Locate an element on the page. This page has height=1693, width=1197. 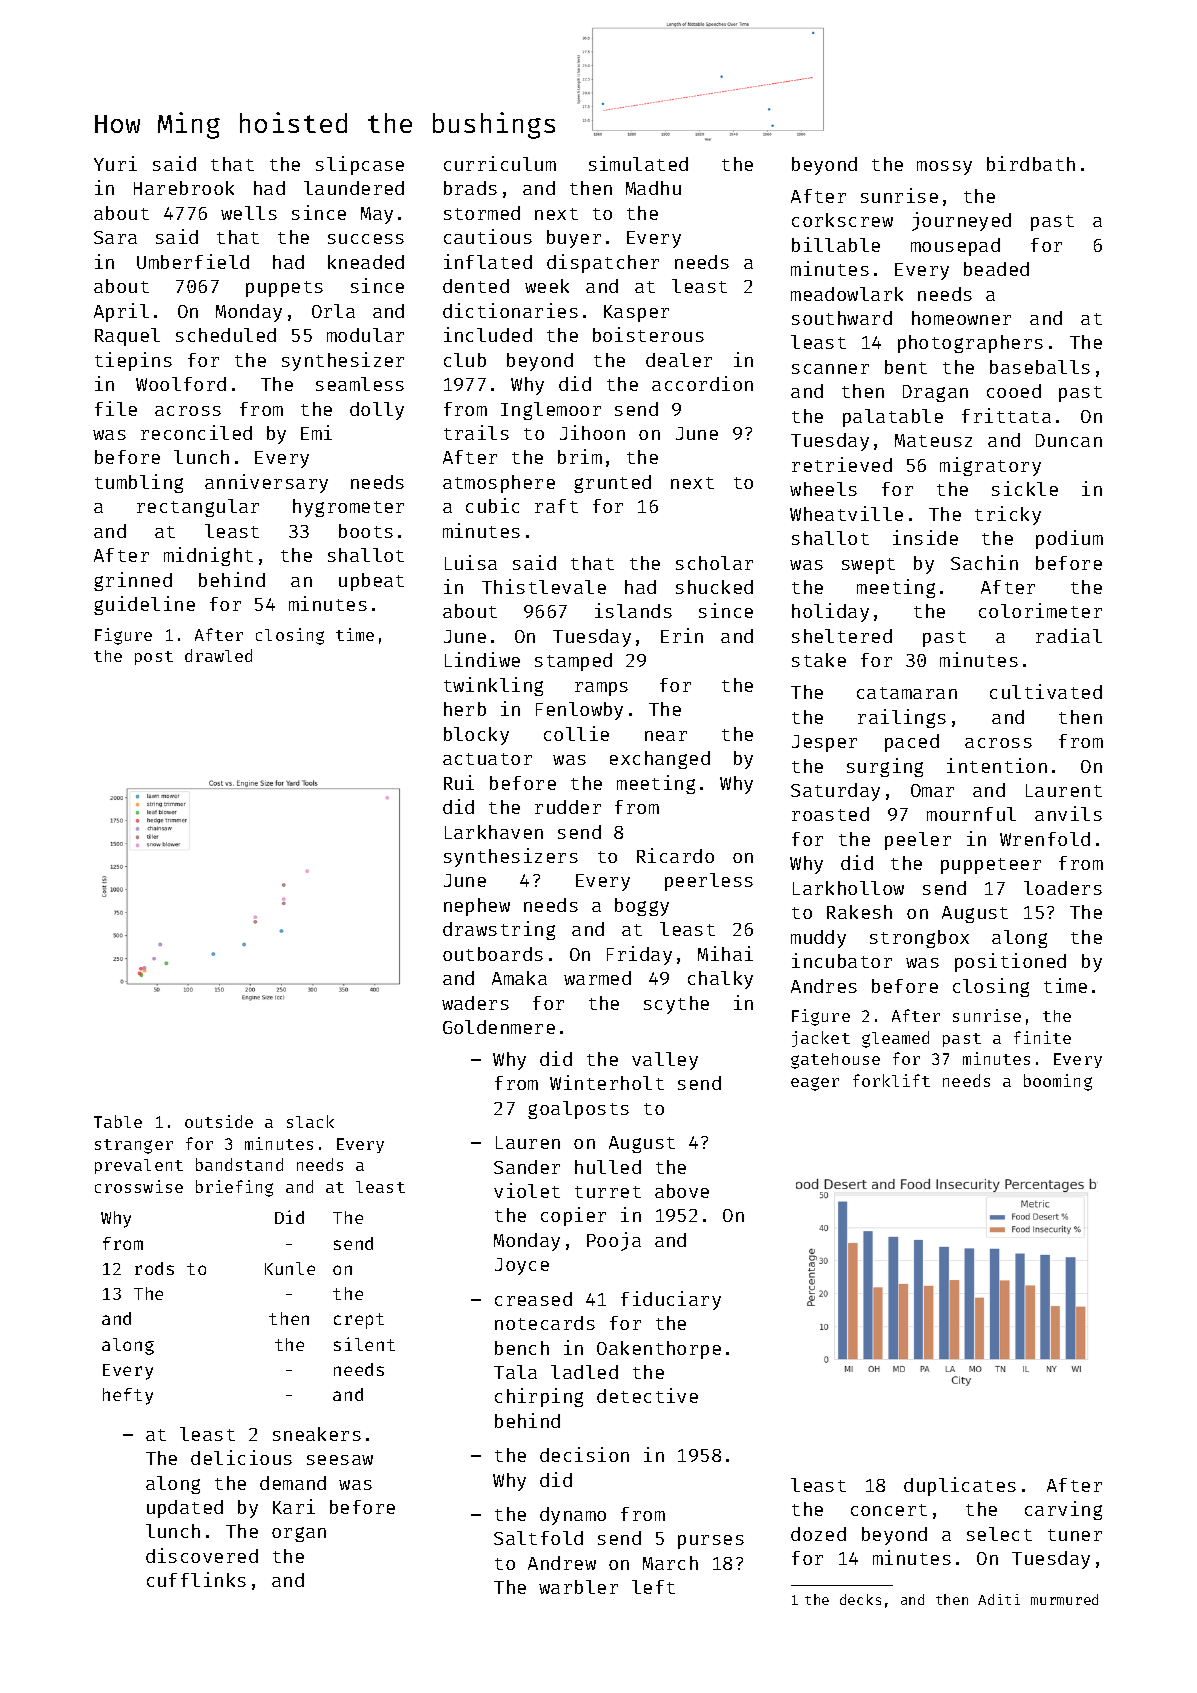
Saltfold is located at coordinates (538, 1538).
